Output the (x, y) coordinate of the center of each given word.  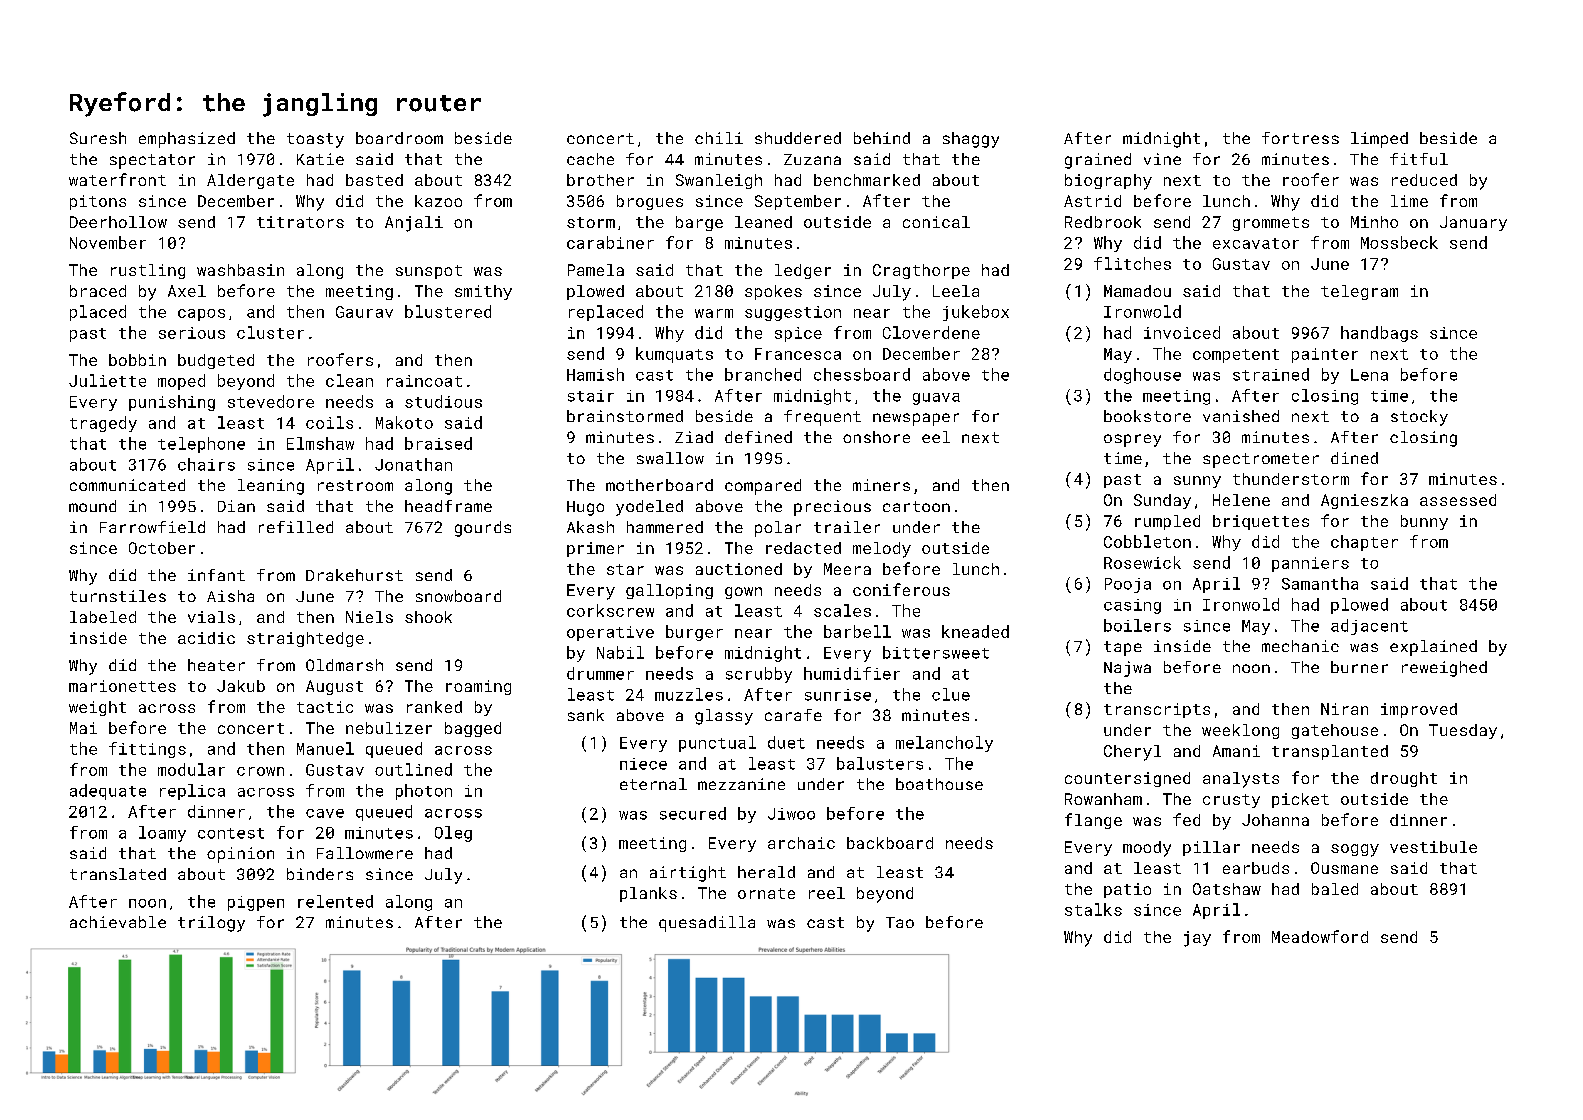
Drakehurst (354, 575)
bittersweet (936, 652)
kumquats (674, 355)
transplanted (1330, 752)
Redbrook (1103, 222)
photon (424, 792)
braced (98, 291)
